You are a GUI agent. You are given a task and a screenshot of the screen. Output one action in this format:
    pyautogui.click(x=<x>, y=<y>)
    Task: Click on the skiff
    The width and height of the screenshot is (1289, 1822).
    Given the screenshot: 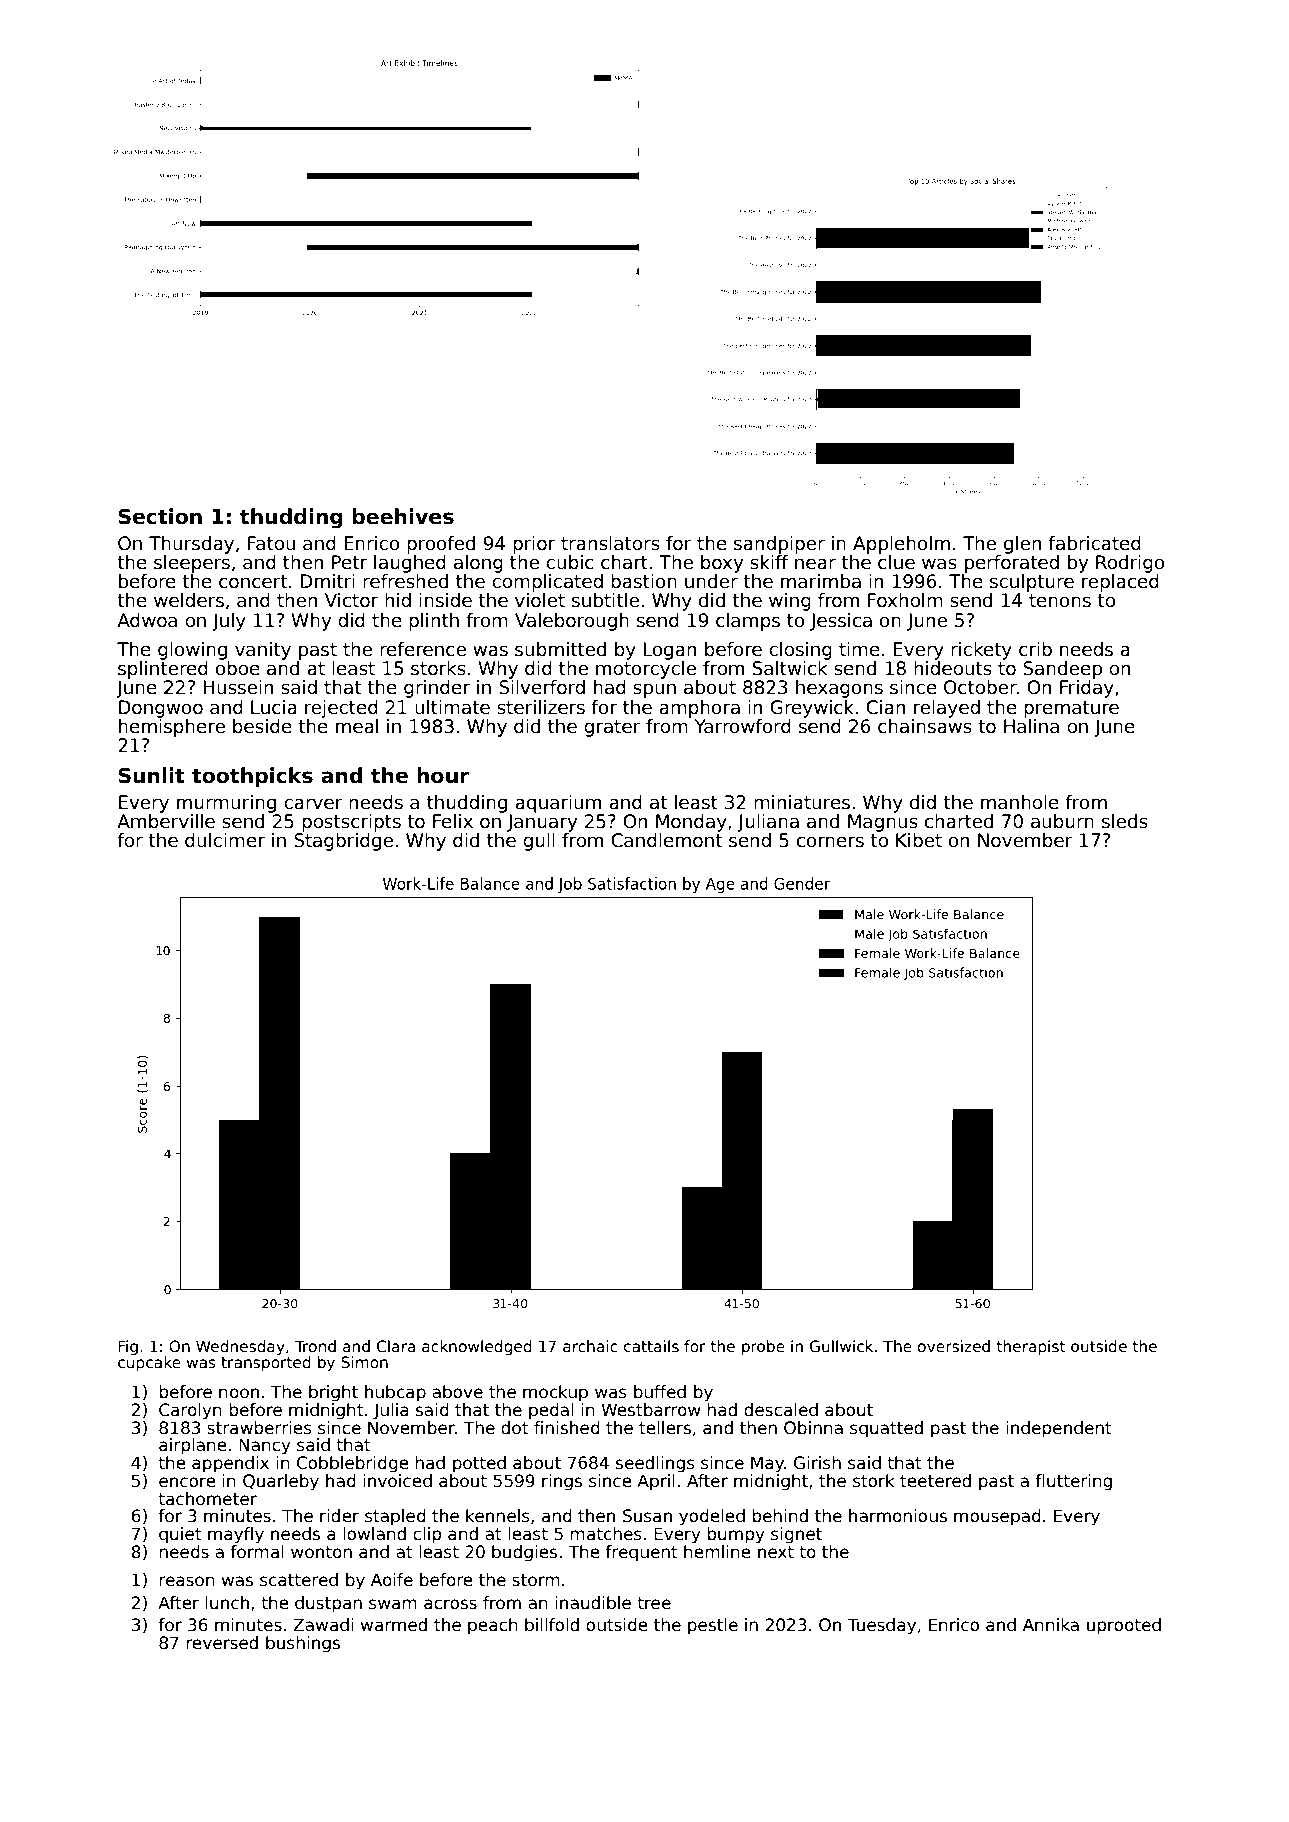 What is the action you would take?
    pyautogui.click(x=769, y=562)
